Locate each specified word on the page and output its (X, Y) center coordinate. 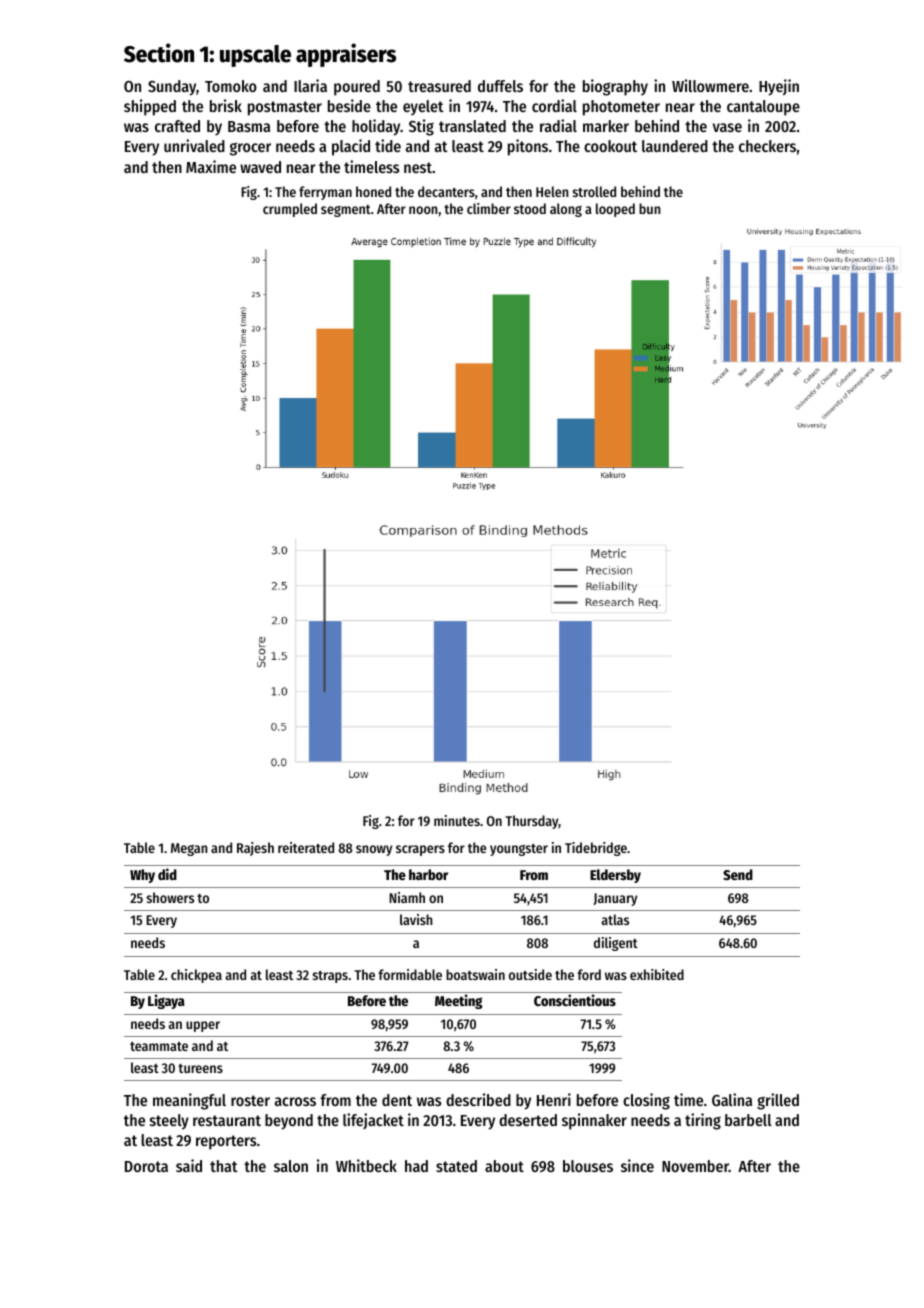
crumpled (290, 210)
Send (738, 874)
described (478, 1099)
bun (650, 208)
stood (530, 208)
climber (489, 208)
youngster (519, 850)
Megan (189, 849)
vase (727, 127)
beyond (289, 1122)
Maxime (211, 166)
